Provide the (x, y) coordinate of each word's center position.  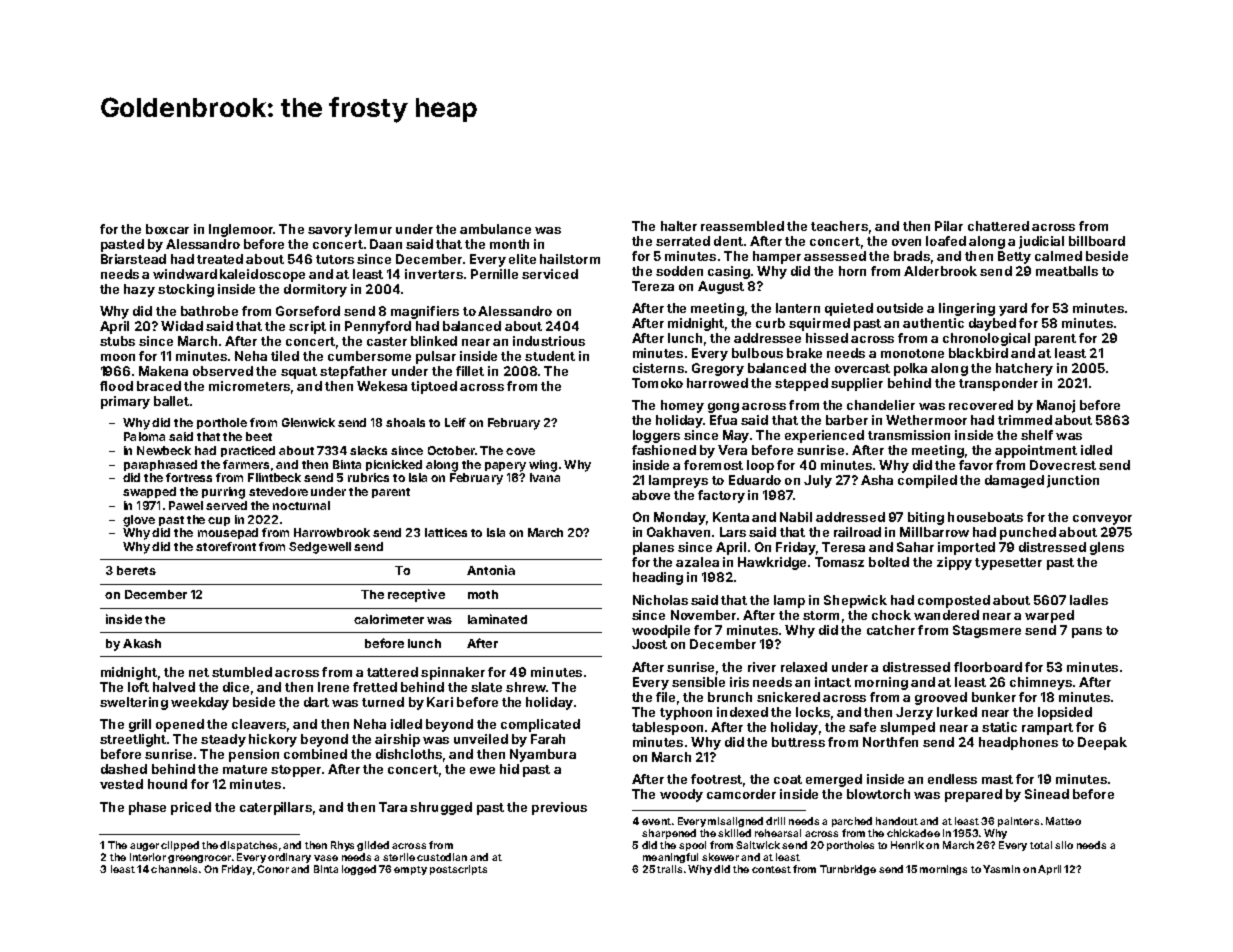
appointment (1036, 451)
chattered (998, 226)
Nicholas (660, 600)
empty (410, 870)
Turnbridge (848, 870)
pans (1087, 633)
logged (359, 870)
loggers (656, 436)
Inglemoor (241, 230)
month (509, 244)
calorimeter (389, 619)
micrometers (249, 386)
